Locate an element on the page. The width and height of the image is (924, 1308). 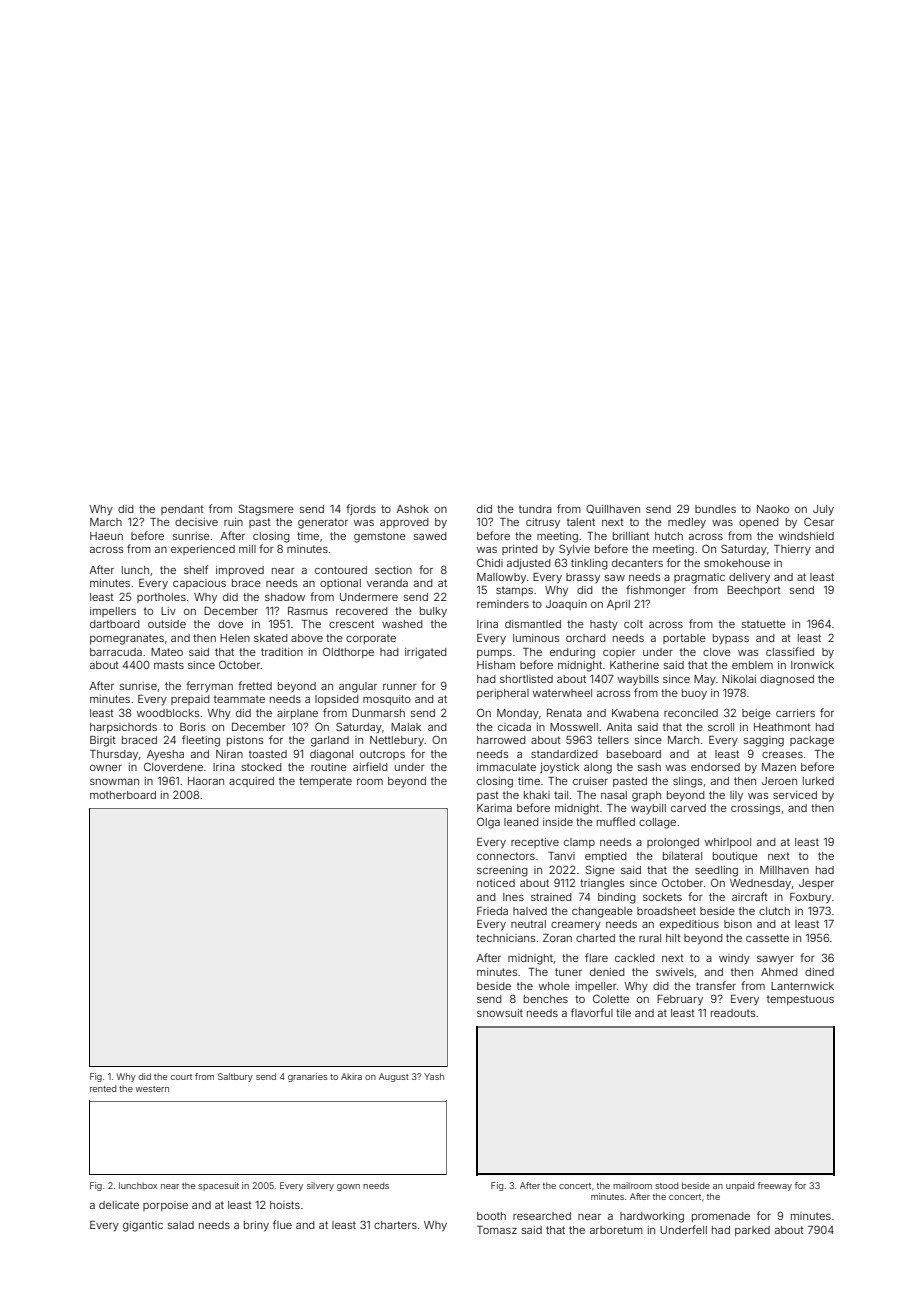
spacesuit is located at coordinates (218, 1186).
